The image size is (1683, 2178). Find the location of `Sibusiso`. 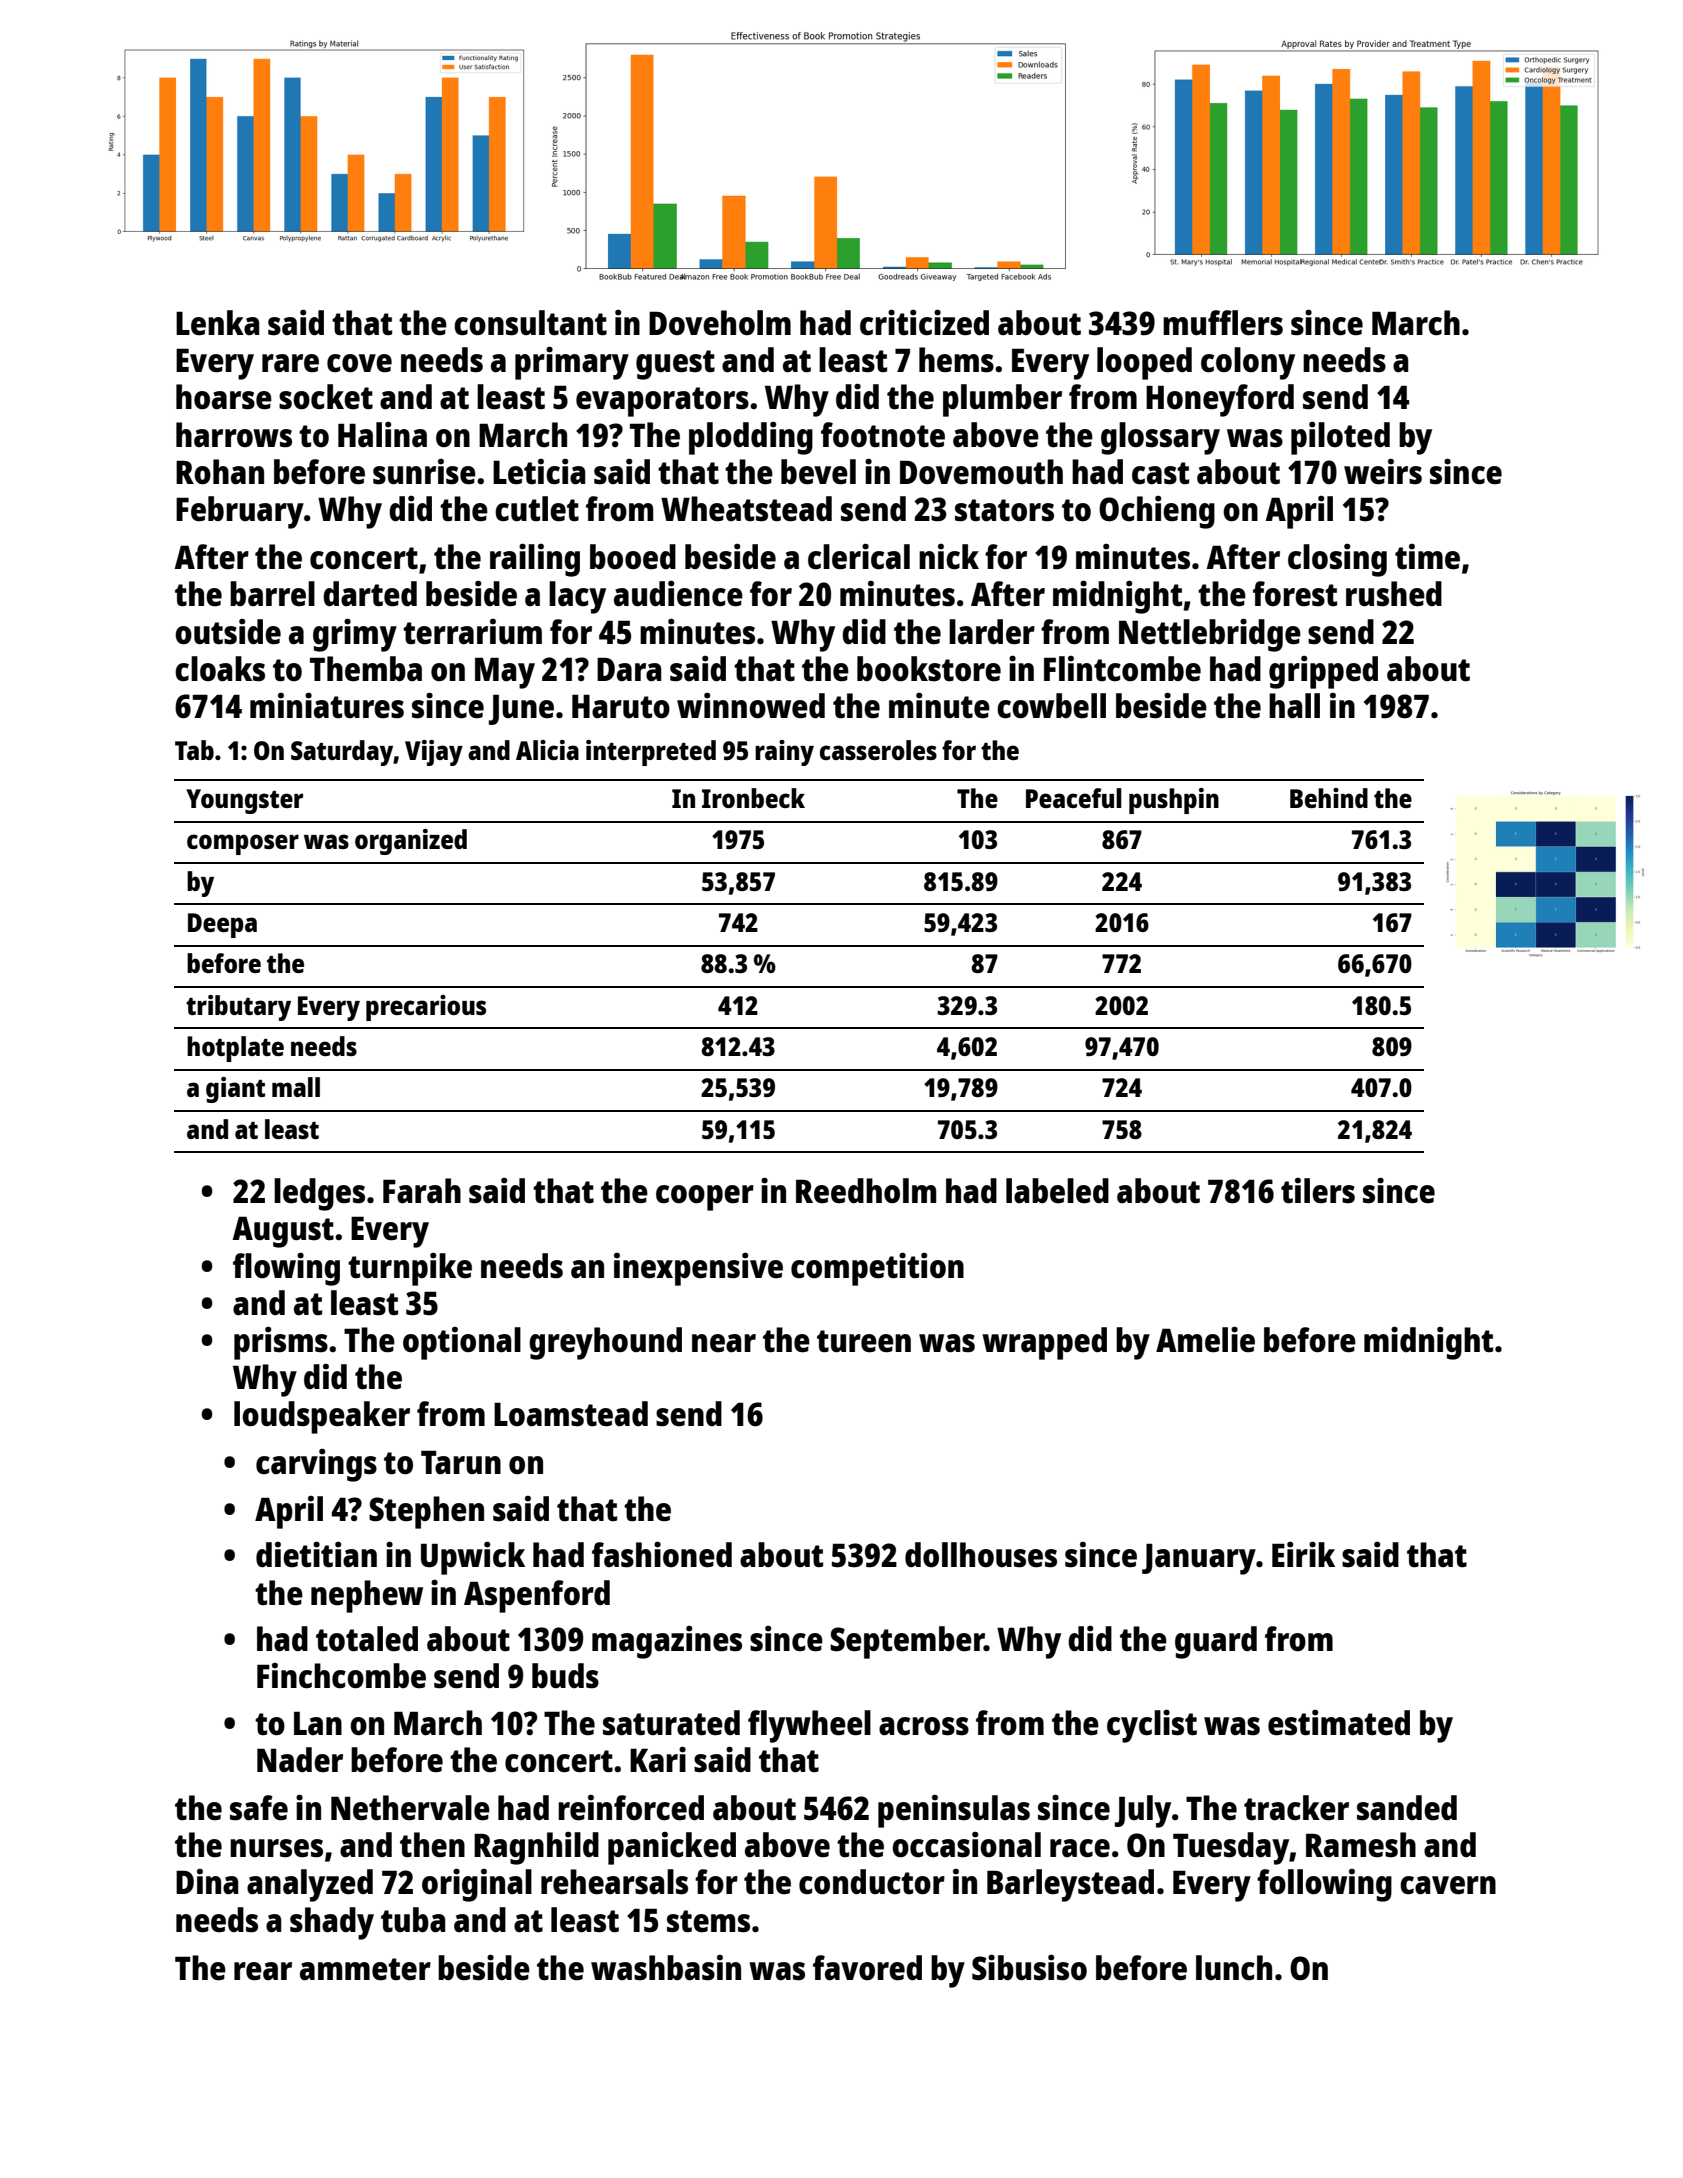

Sibusiso is located at coordinates (1029, 1967).
